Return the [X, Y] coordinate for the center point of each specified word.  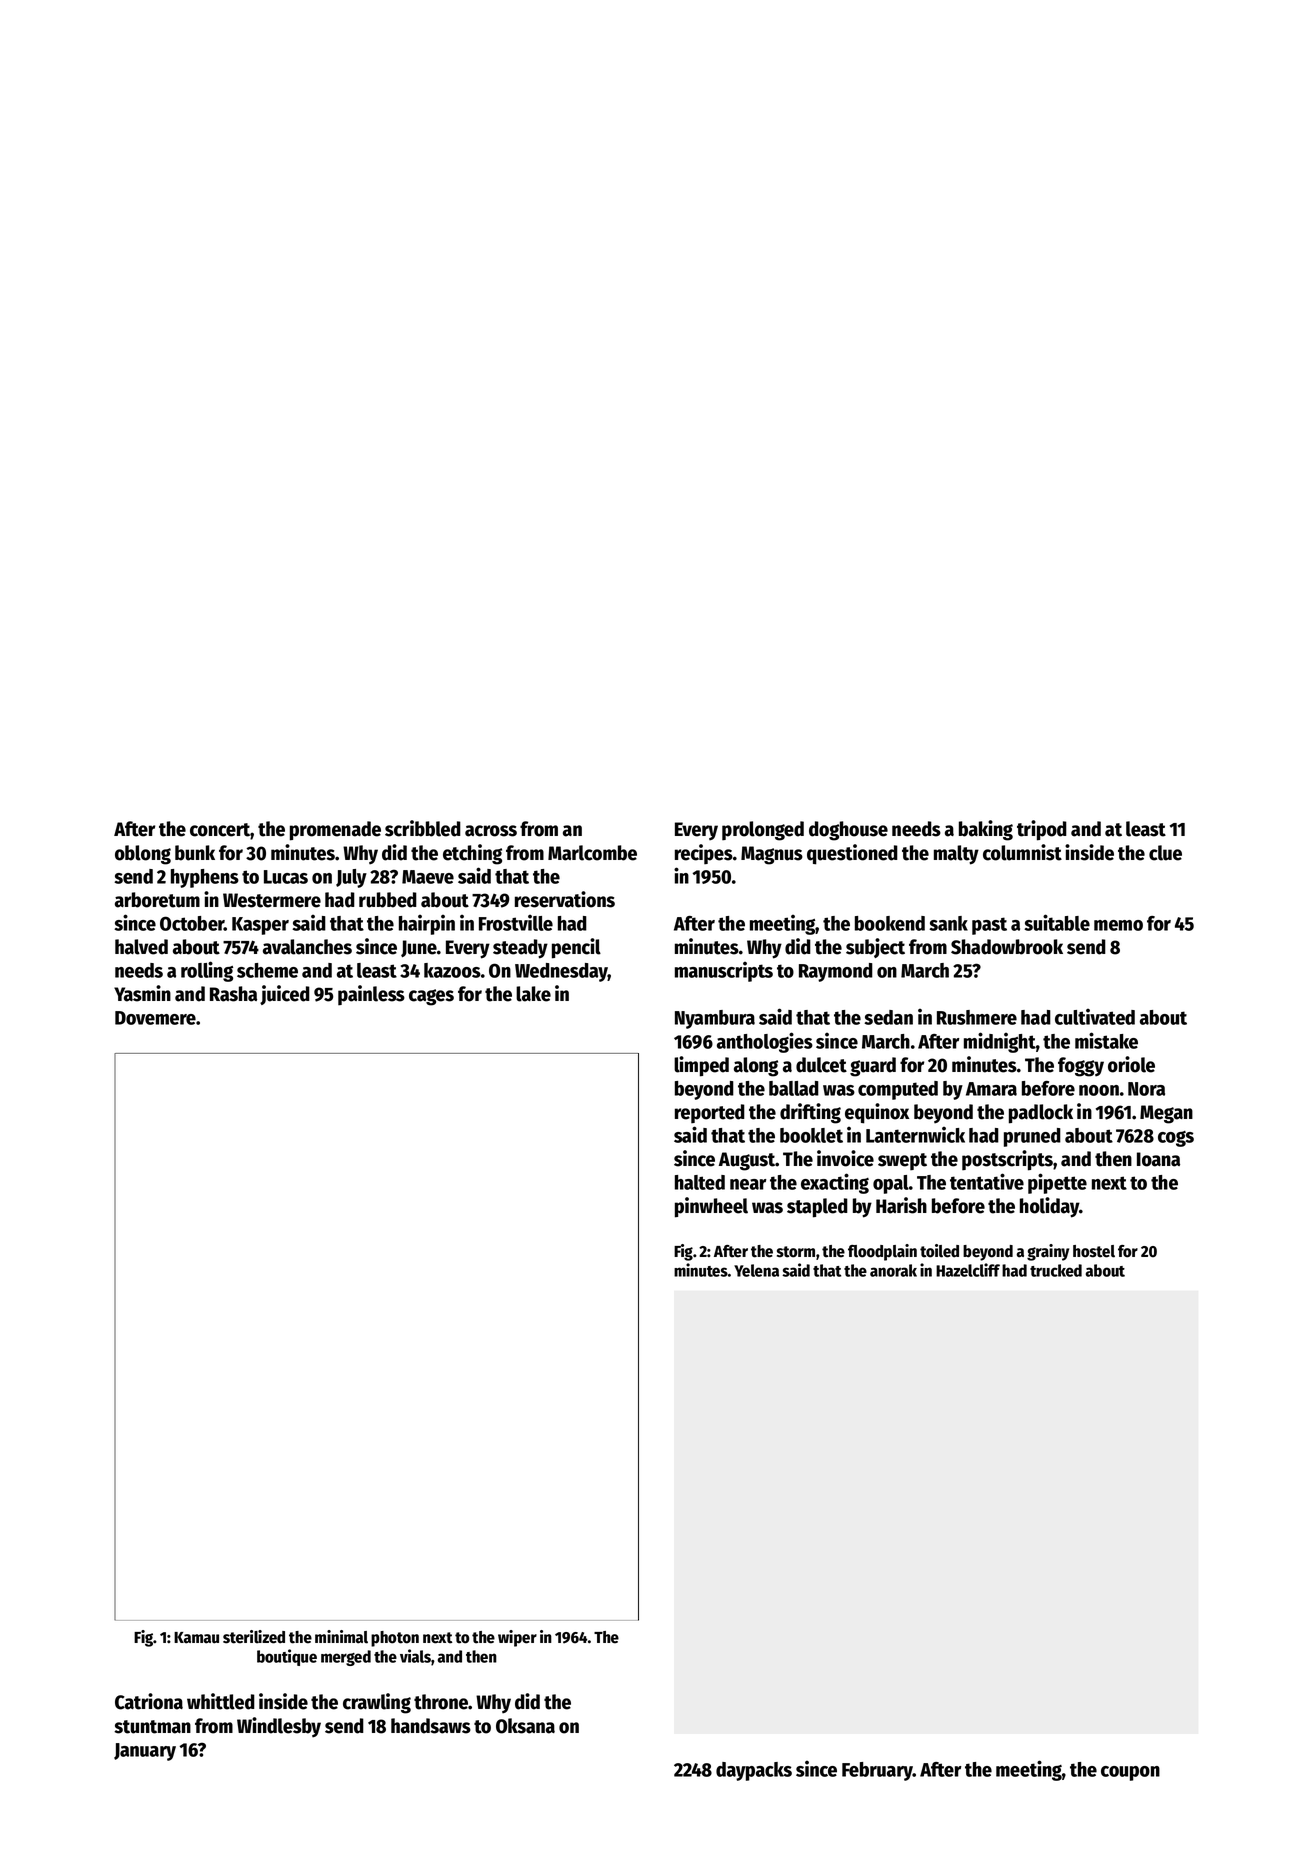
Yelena [756, 1270]
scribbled [423, 828]
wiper [517, 1638]
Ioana [1158, 1159]
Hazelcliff [968, 1270]
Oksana [525, 1726]
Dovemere [155, 1018]
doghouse [848, 831]
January [145, 1752]
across [491, 831]
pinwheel [711, 1207]
